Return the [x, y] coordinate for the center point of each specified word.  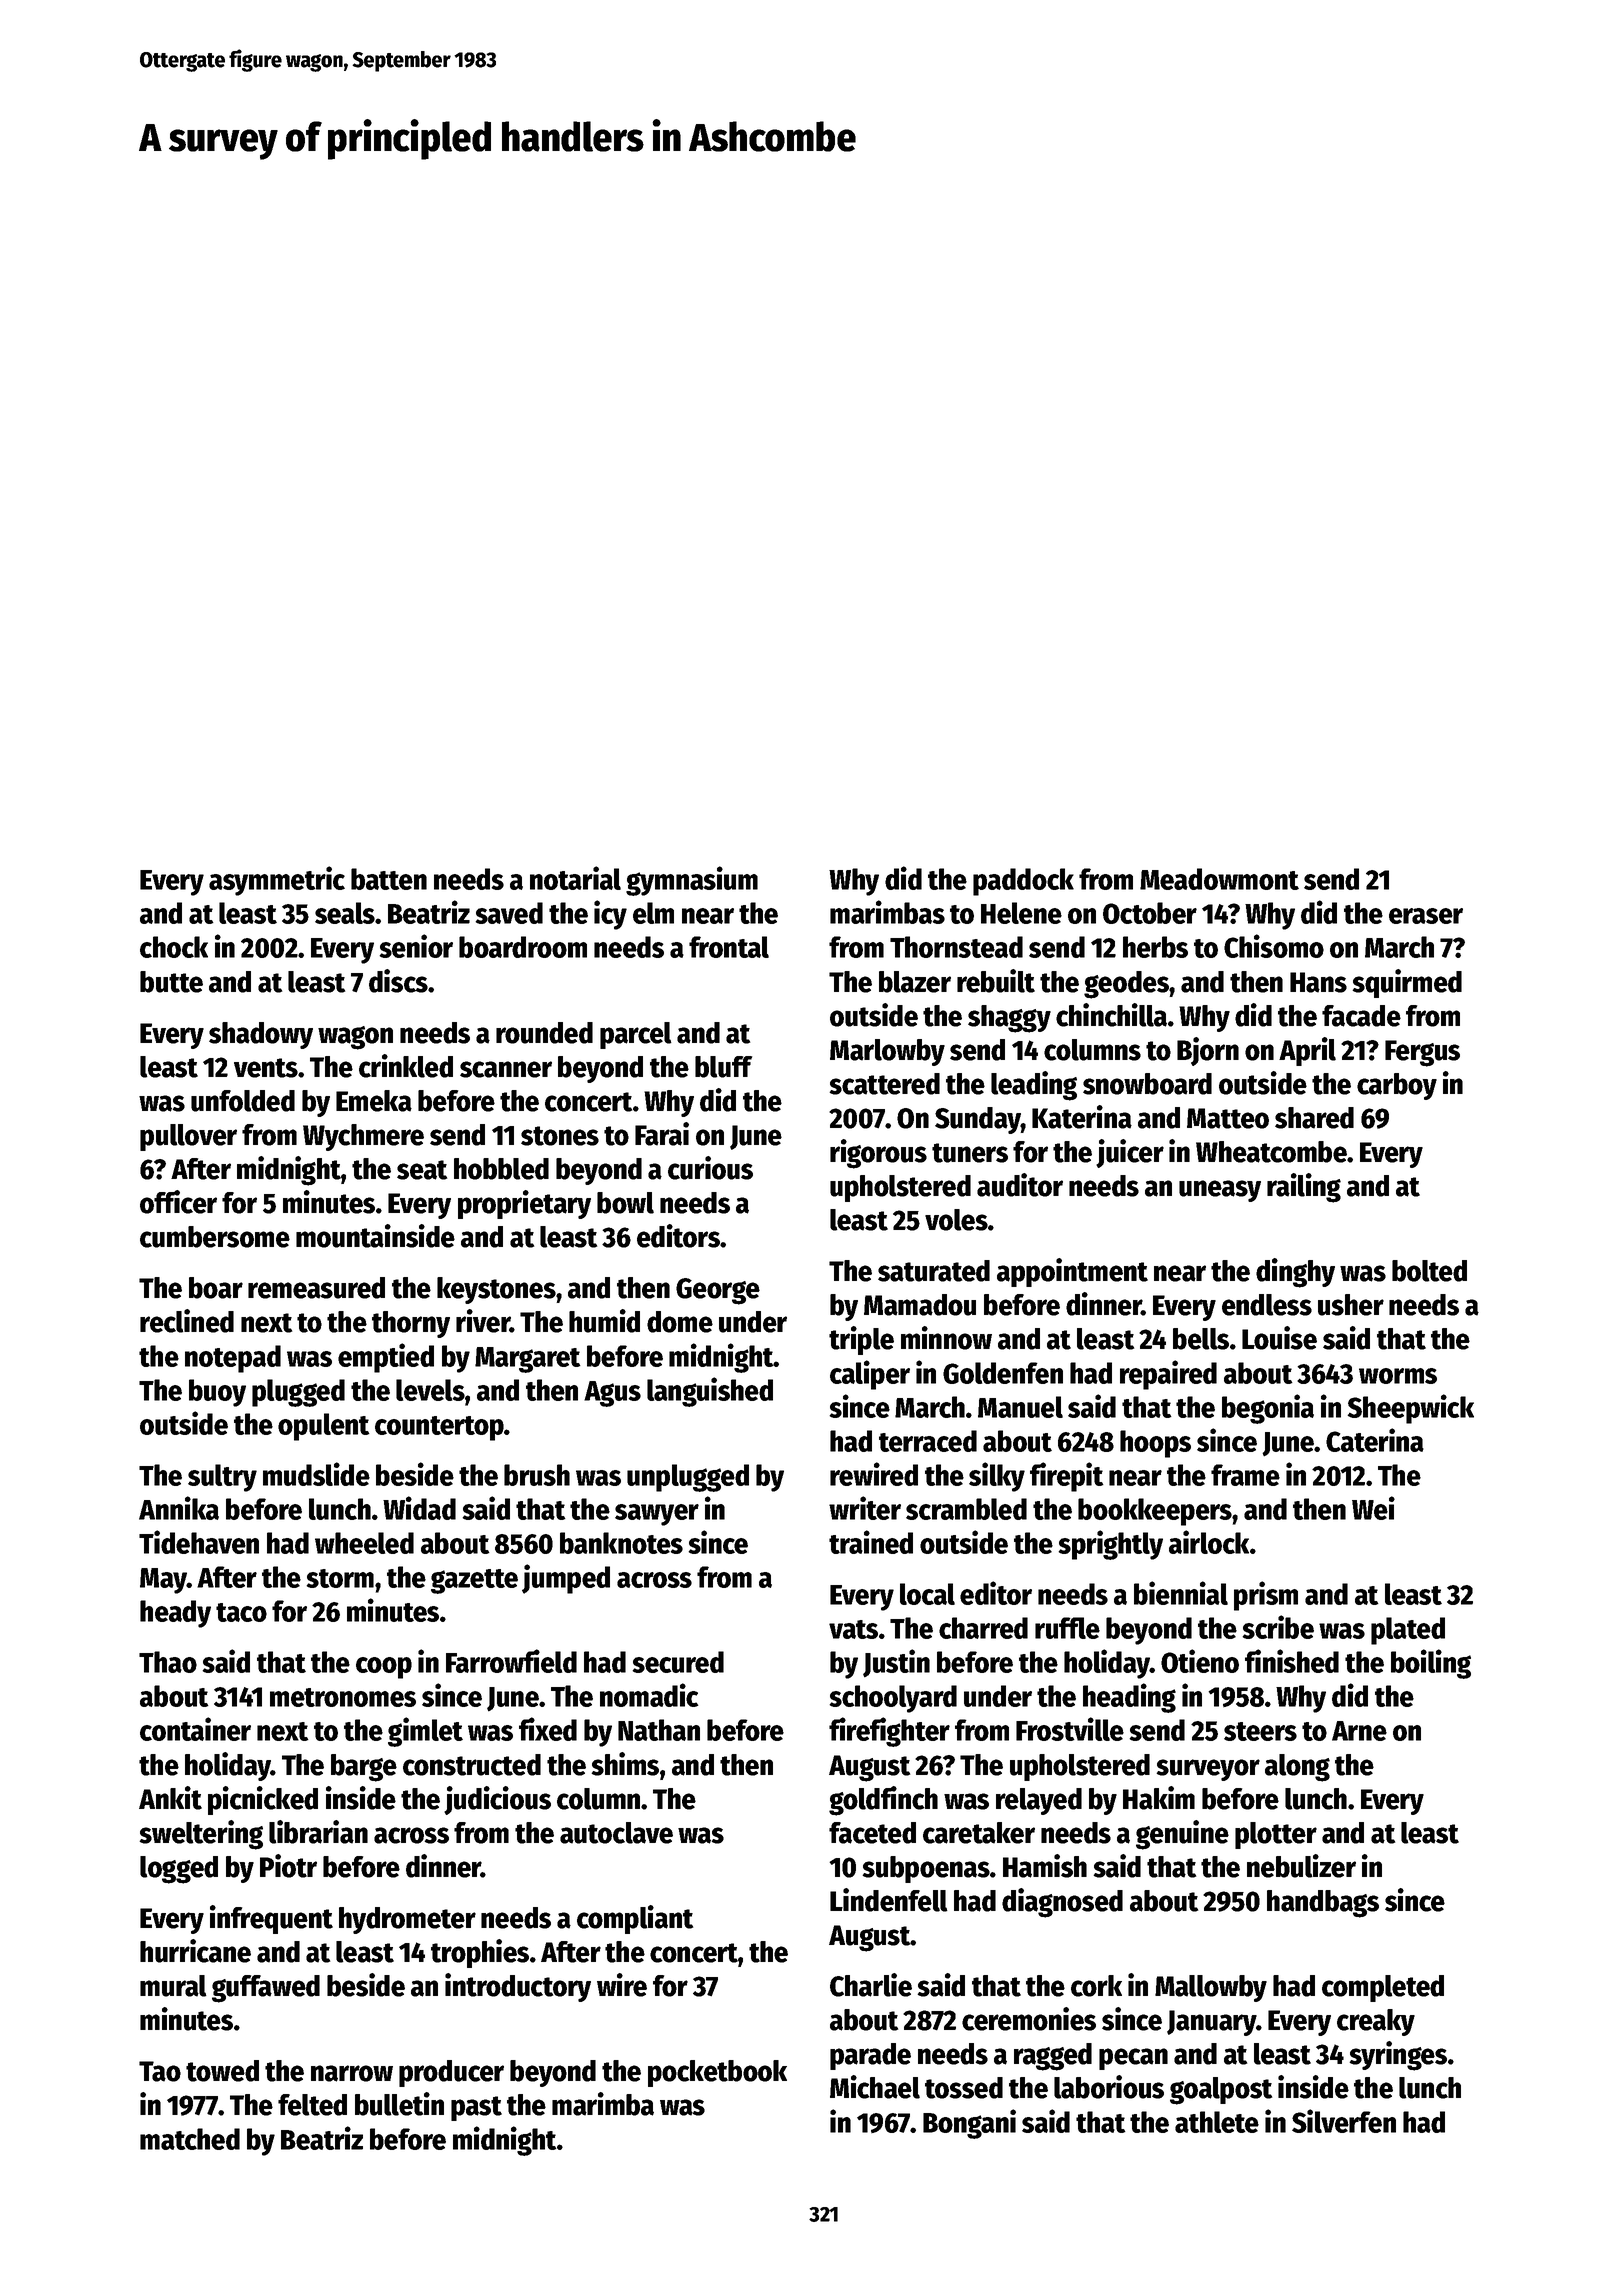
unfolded [243, 1101]
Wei [1373, 1508]
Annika [179, 1508]
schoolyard [893, 1699]
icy [610, 915]
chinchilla [1111, 1015]
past [476, 2108]
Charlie [871, 1985]
